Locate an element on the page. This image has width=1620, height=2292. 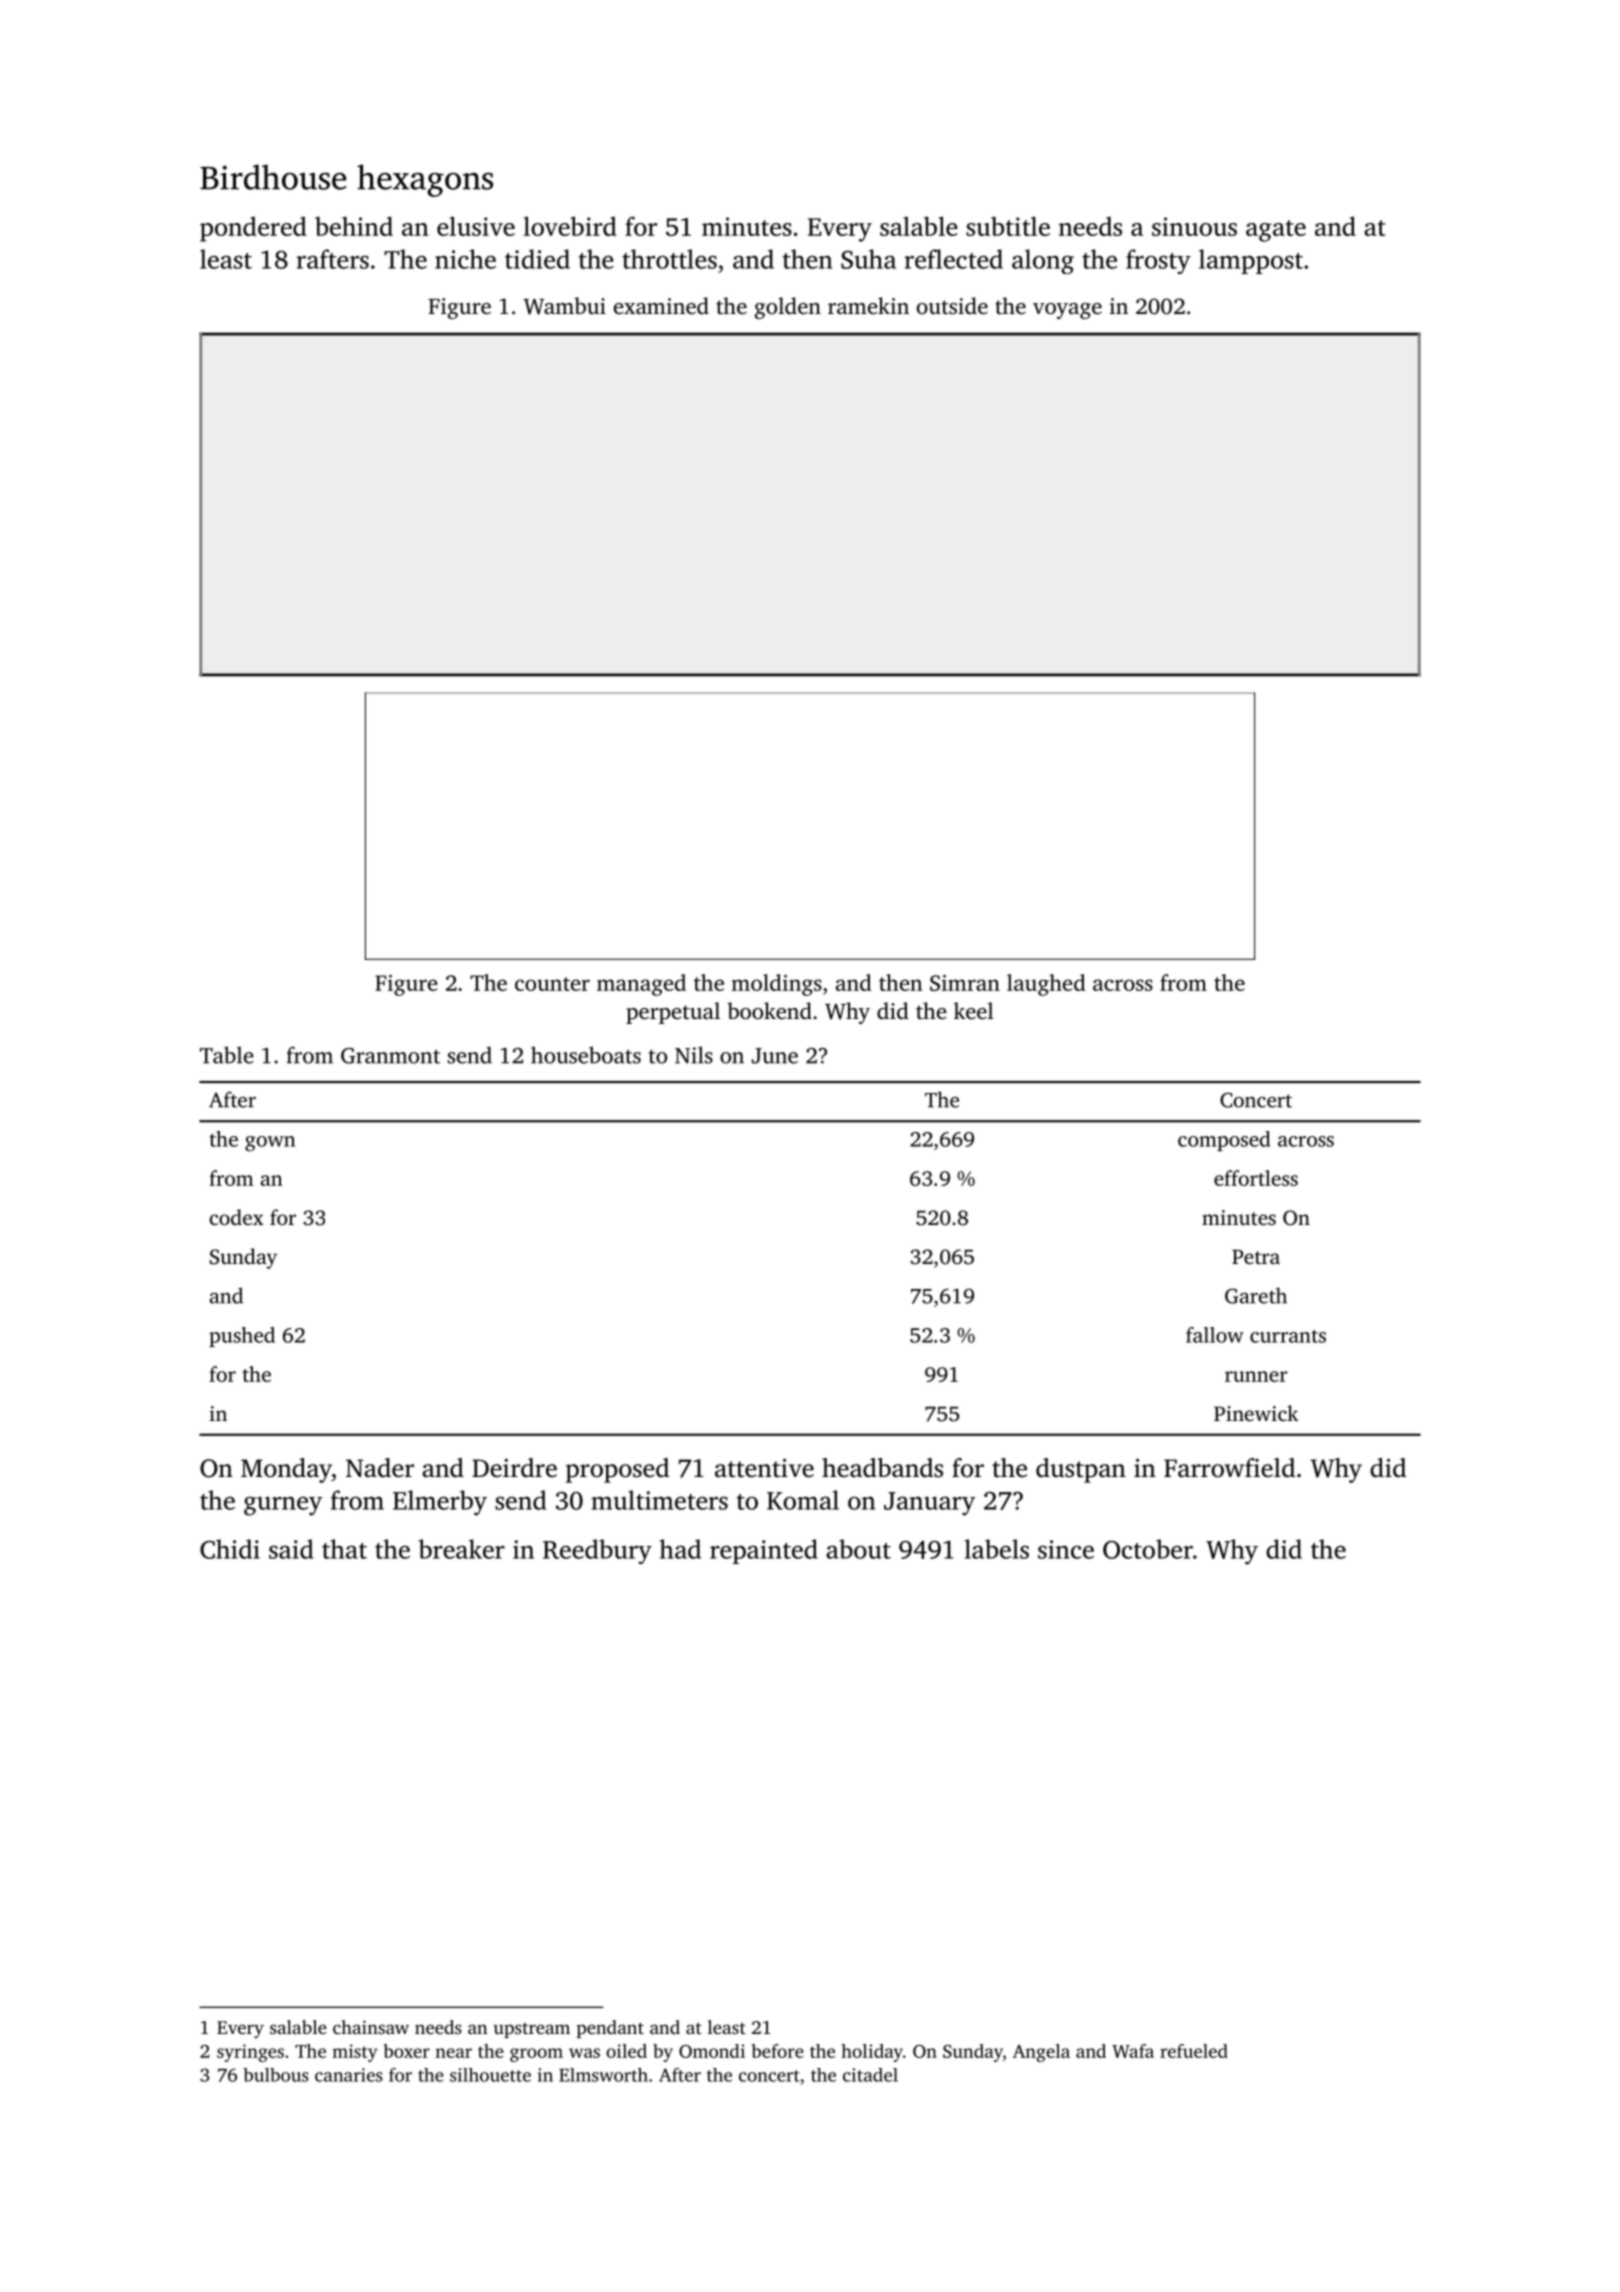
ramekin is located at coordinates (868, 305).
